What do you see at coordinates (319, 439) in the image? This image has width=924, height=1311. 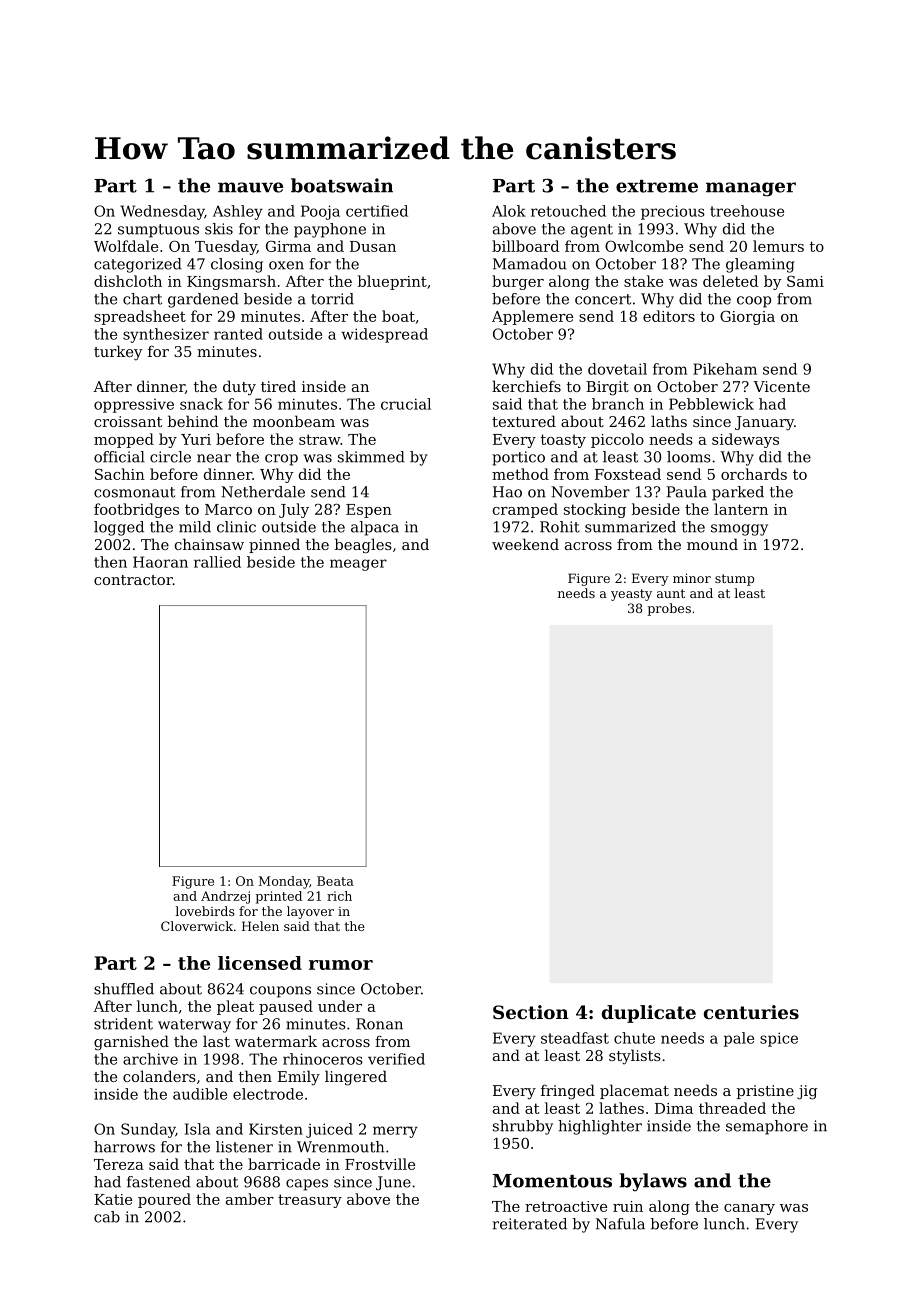 I see `straw` at bounding box center [319, 439].
